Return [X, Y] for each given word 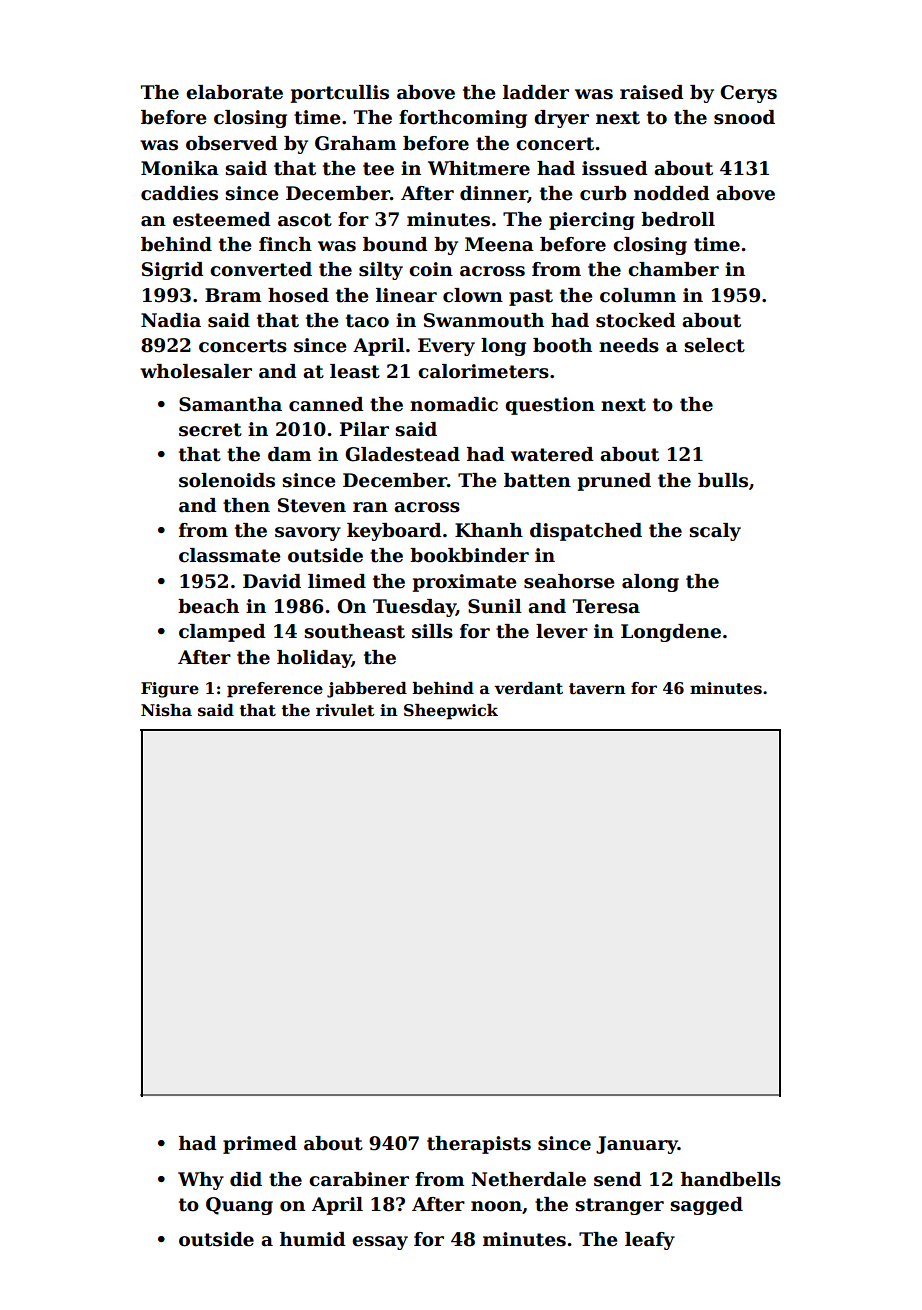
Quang [239, 1206]
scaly [715, 532]
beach [208, 606]
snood [744, 117]
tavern [597, 689]
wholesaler [196, 371]
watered [552, 454]
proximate [464, 583]
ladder [536, 92]
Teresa [606, 606]
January [637, 1145]
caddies [179, 193]
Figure [170, 690]
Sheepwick [451, 712]
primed [260, 1145]
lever [562, 631]
